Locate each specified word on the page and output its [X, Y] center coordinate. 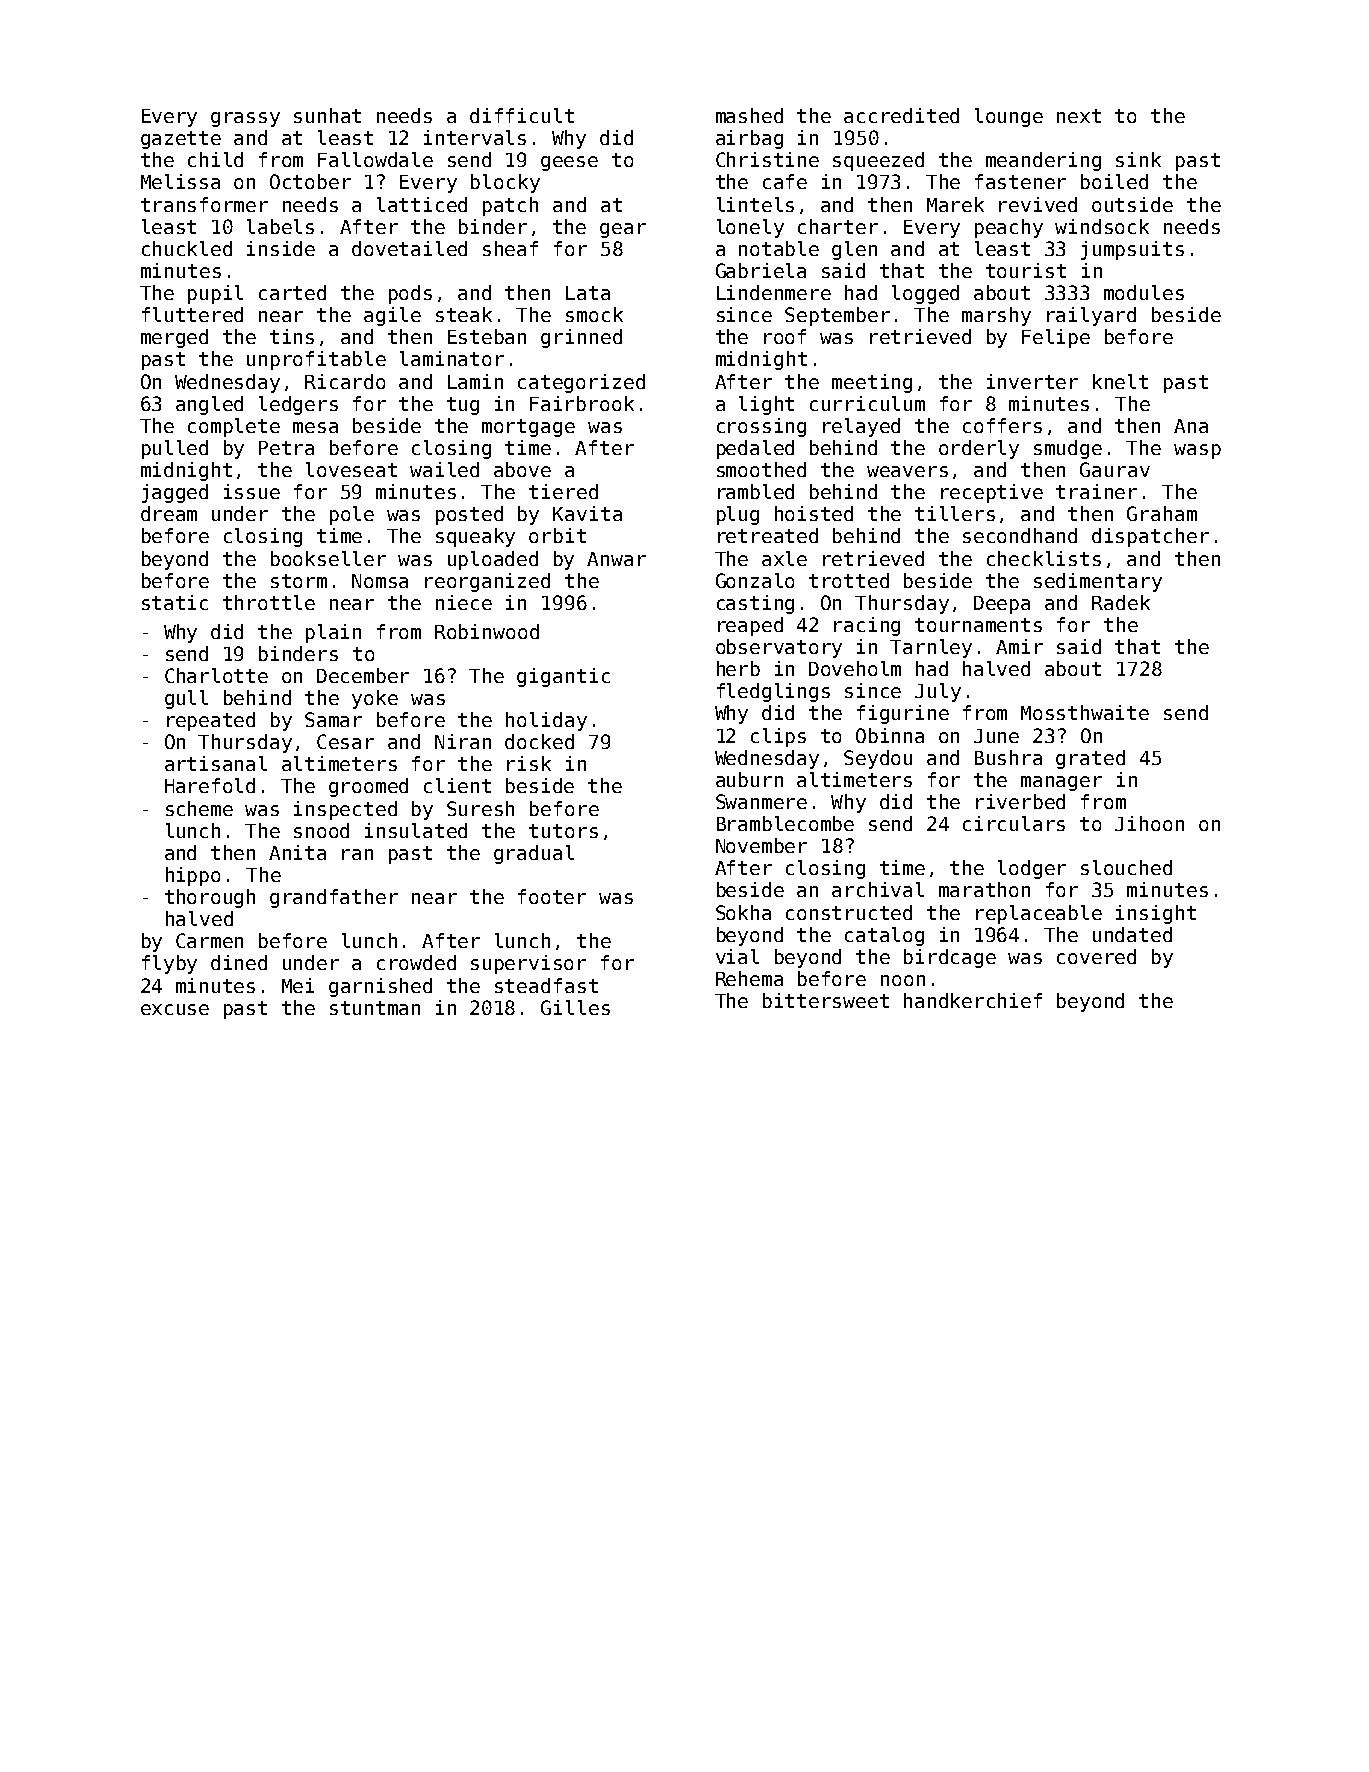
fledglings [773, 692]
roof [785, 336]
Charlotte [216, 675]
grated [1090, 759]
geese [569, 163]
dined [239, 962]
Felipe [1056, 338]
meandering [1043, 161]
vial [737, 956]
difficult [522, 115]
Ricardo [345, 381]
